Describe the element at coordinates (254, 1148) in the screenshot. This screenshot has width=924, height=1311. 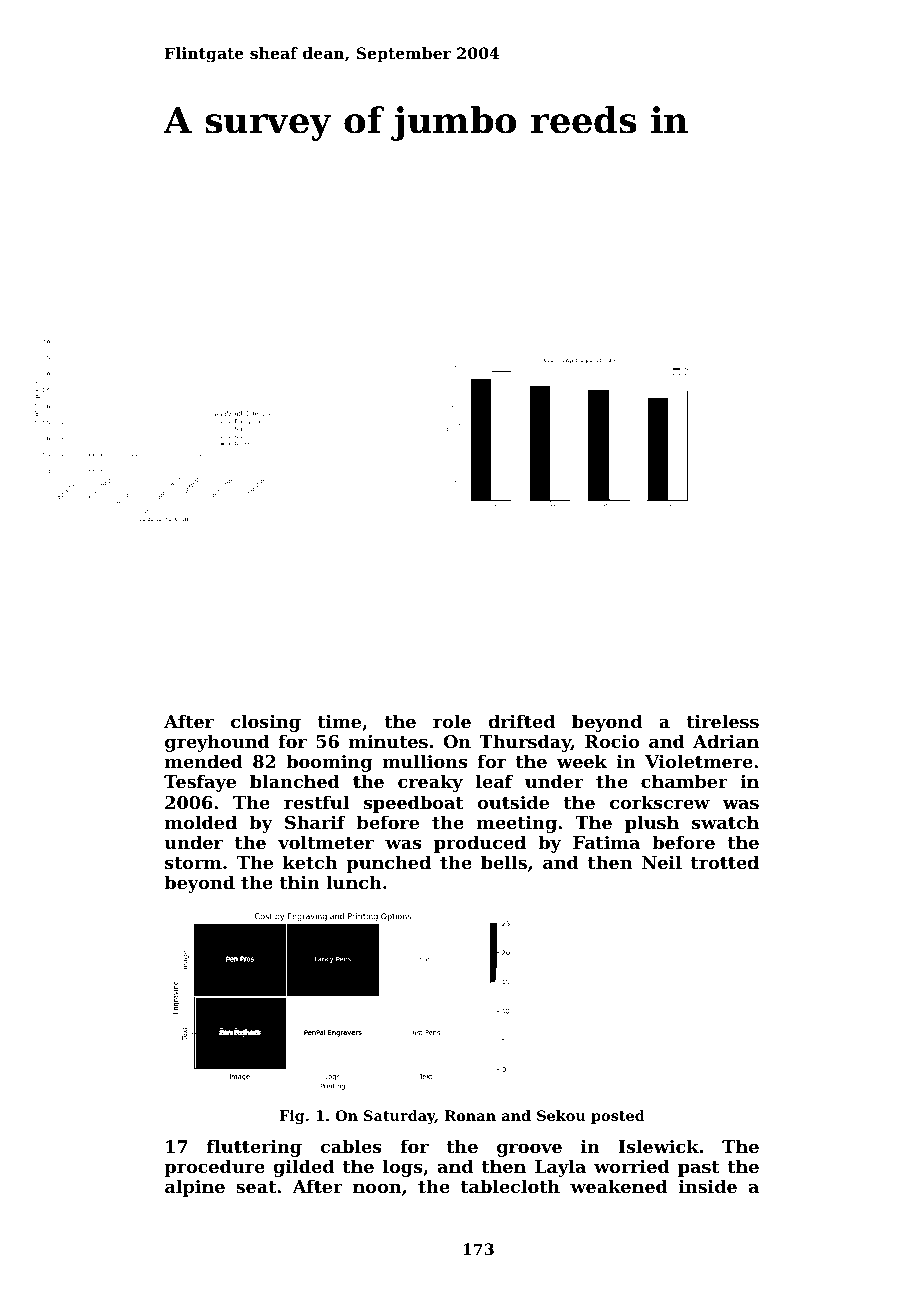
I see `fluttering` at that location.
